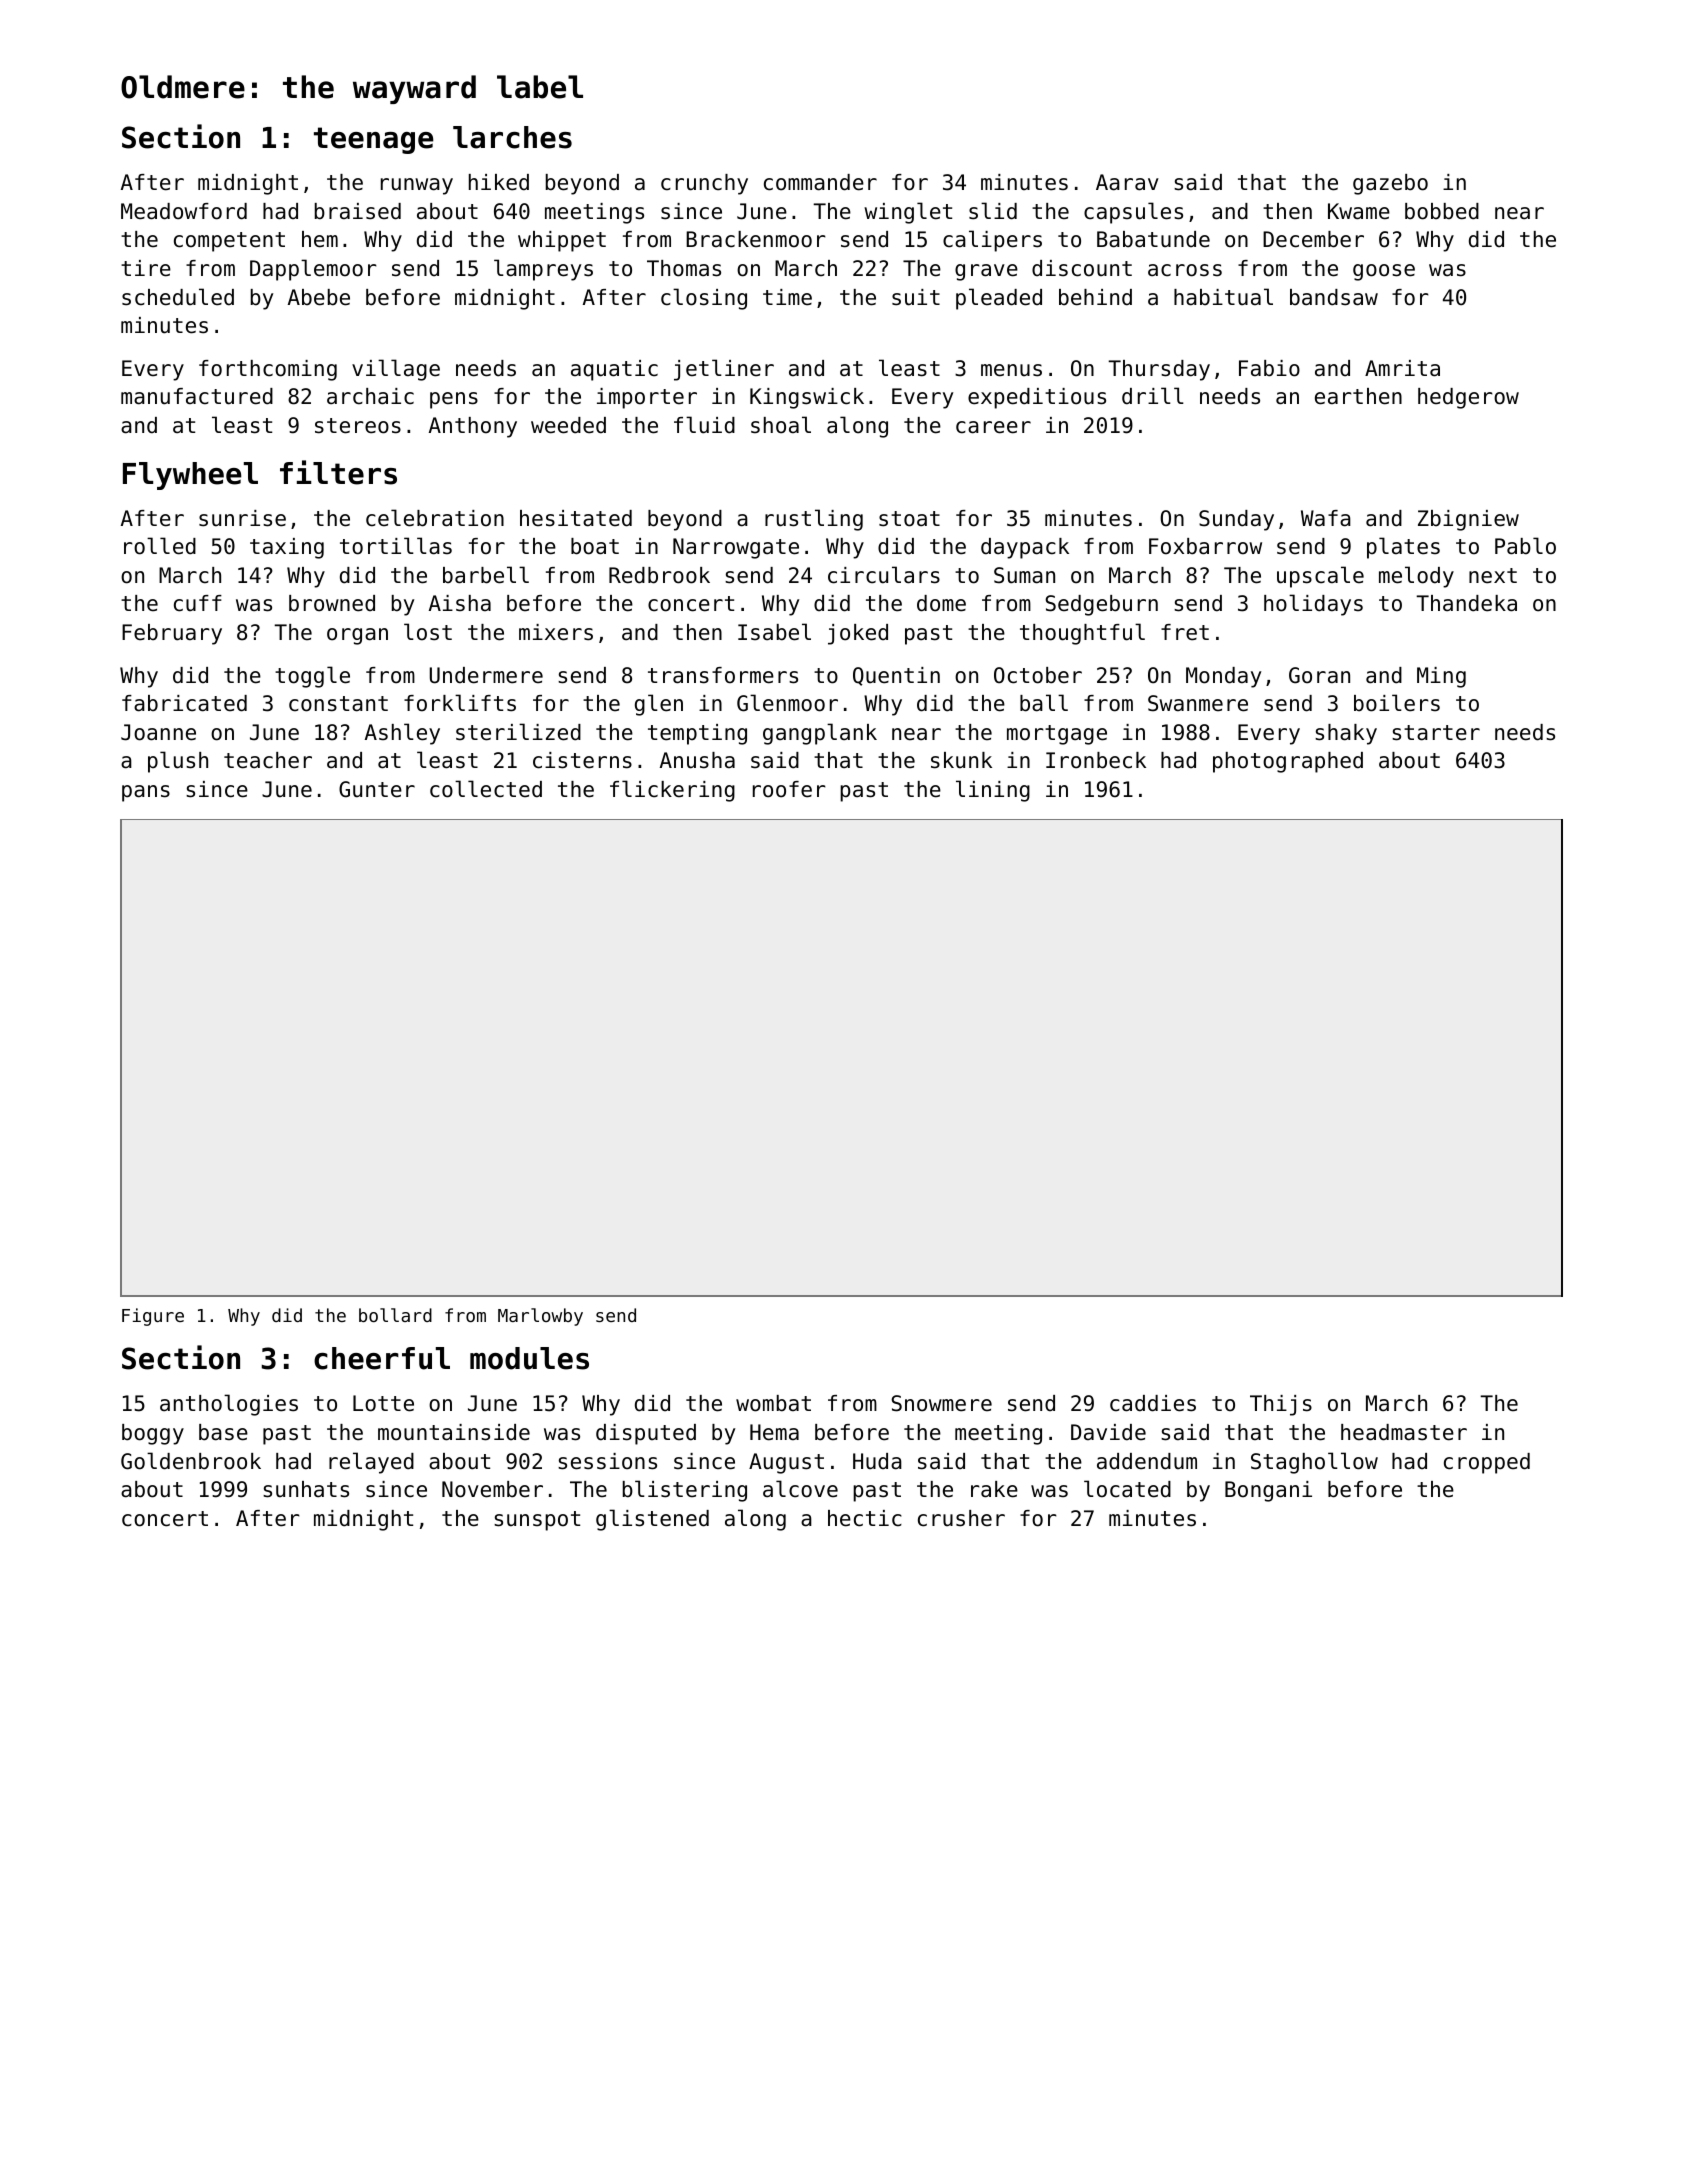 This screenshot has height=2178, width=1683. What do you see at coordinates (540, 1317) in the screenshot?
I see `Marlowby` at bounding box center [540, 1317].
